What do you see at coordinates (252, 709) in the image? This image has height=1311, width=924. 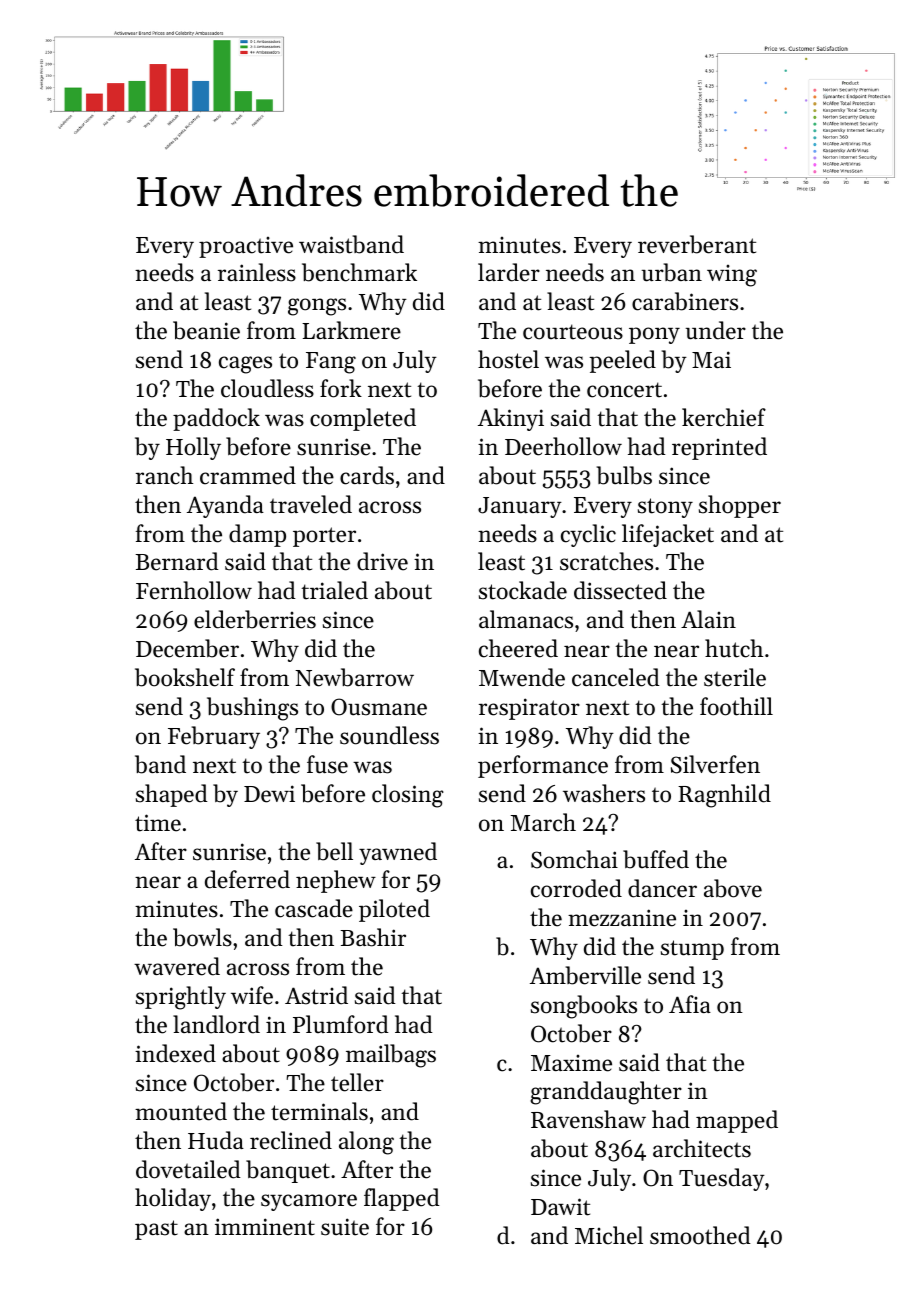 I see `bushings` at bounding box center [252, 709].
